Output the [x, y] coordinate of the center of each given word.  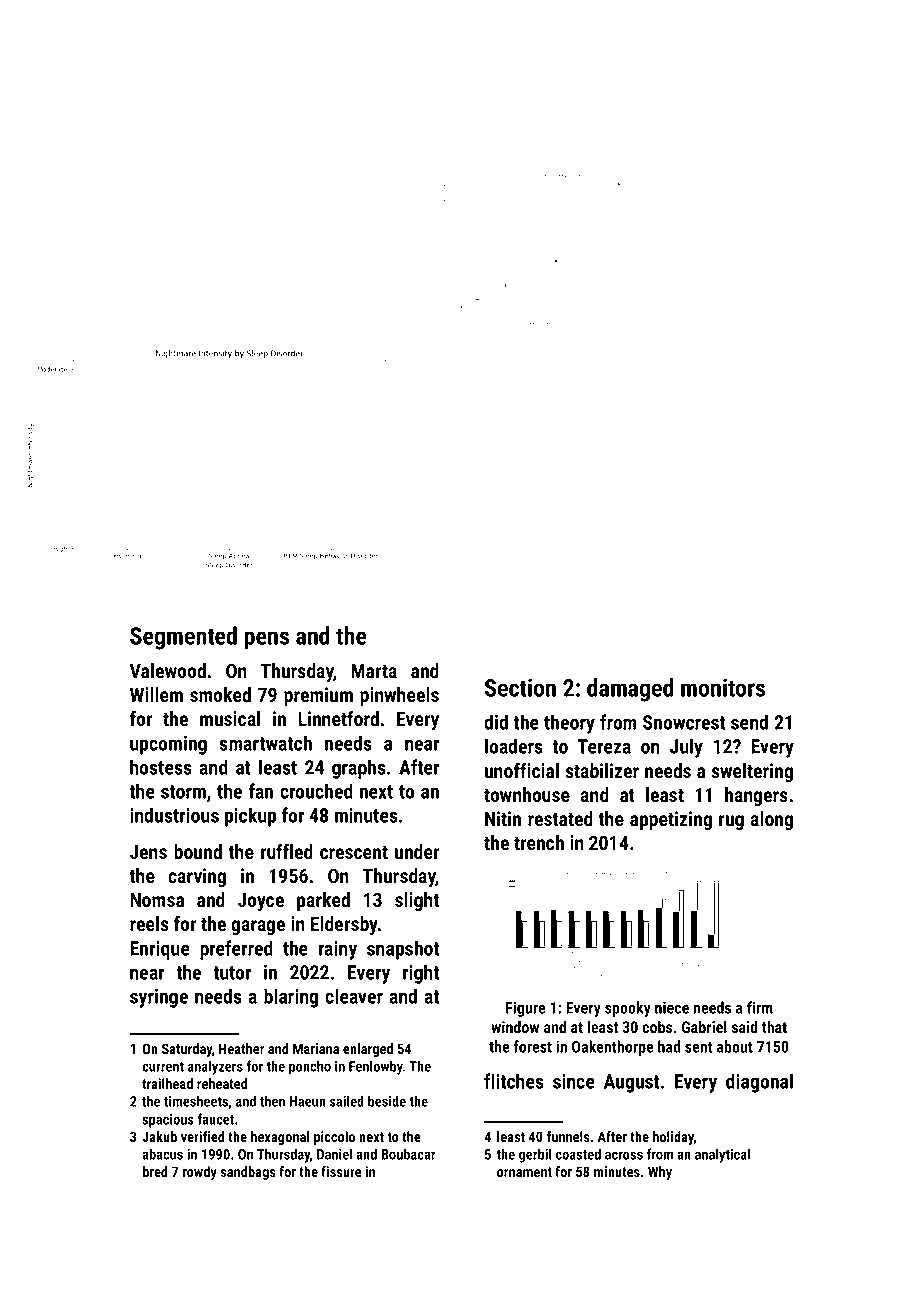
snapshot [403, 950]
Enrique [160, 950]
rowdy [200, 1173]
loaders [514, 746]
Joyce [261, 902]
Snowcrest [684, 722]
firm [760, 1007]
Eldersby [344, 926]
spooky [628, 1009]
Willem [156, 694]
